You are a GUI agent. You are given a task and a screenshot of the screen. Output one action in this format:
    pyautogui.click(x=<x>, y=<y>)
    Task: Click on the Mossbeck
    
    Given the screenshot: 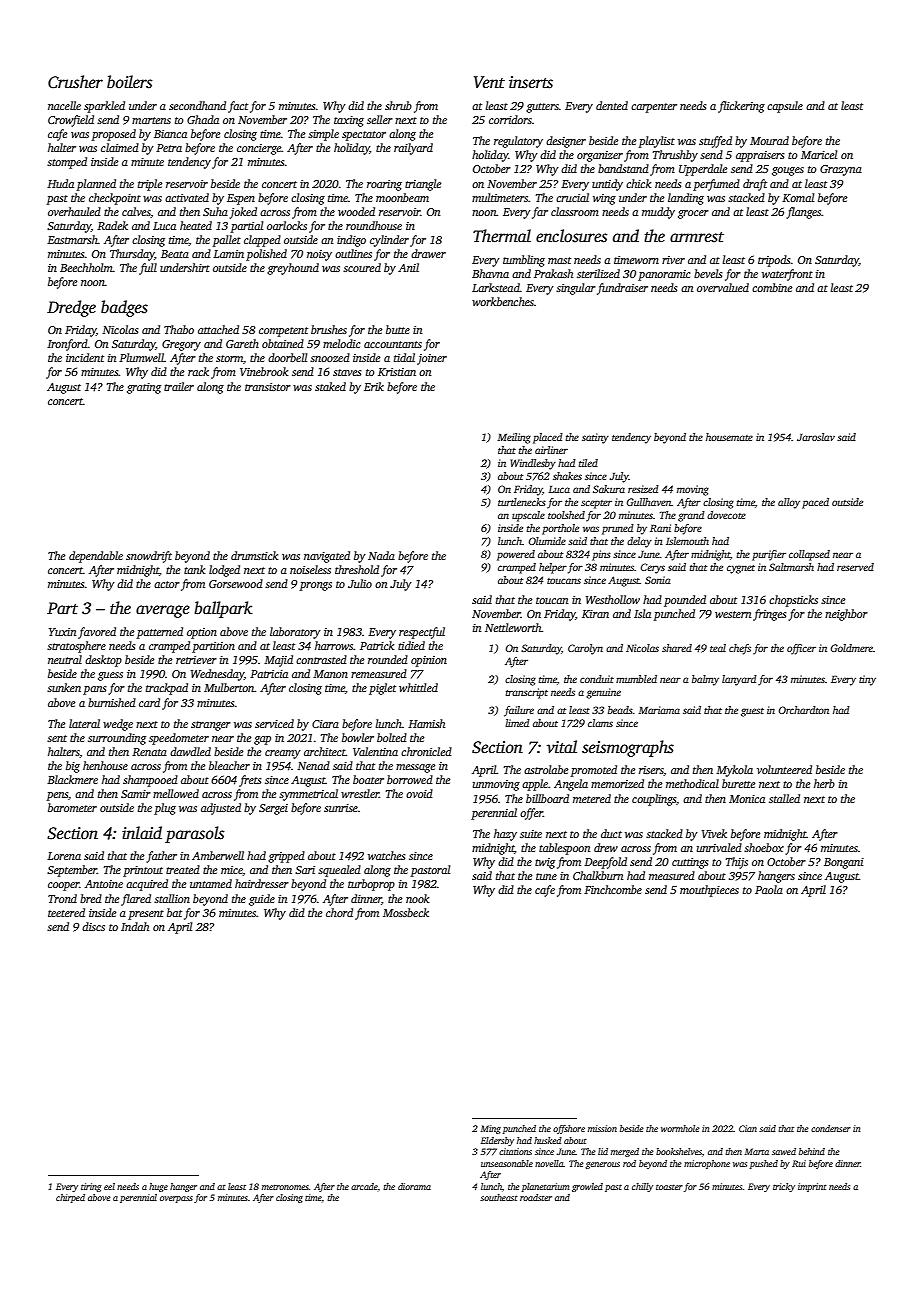 What is the action you would take?
    pyautogui.click(x=406, y=912)
